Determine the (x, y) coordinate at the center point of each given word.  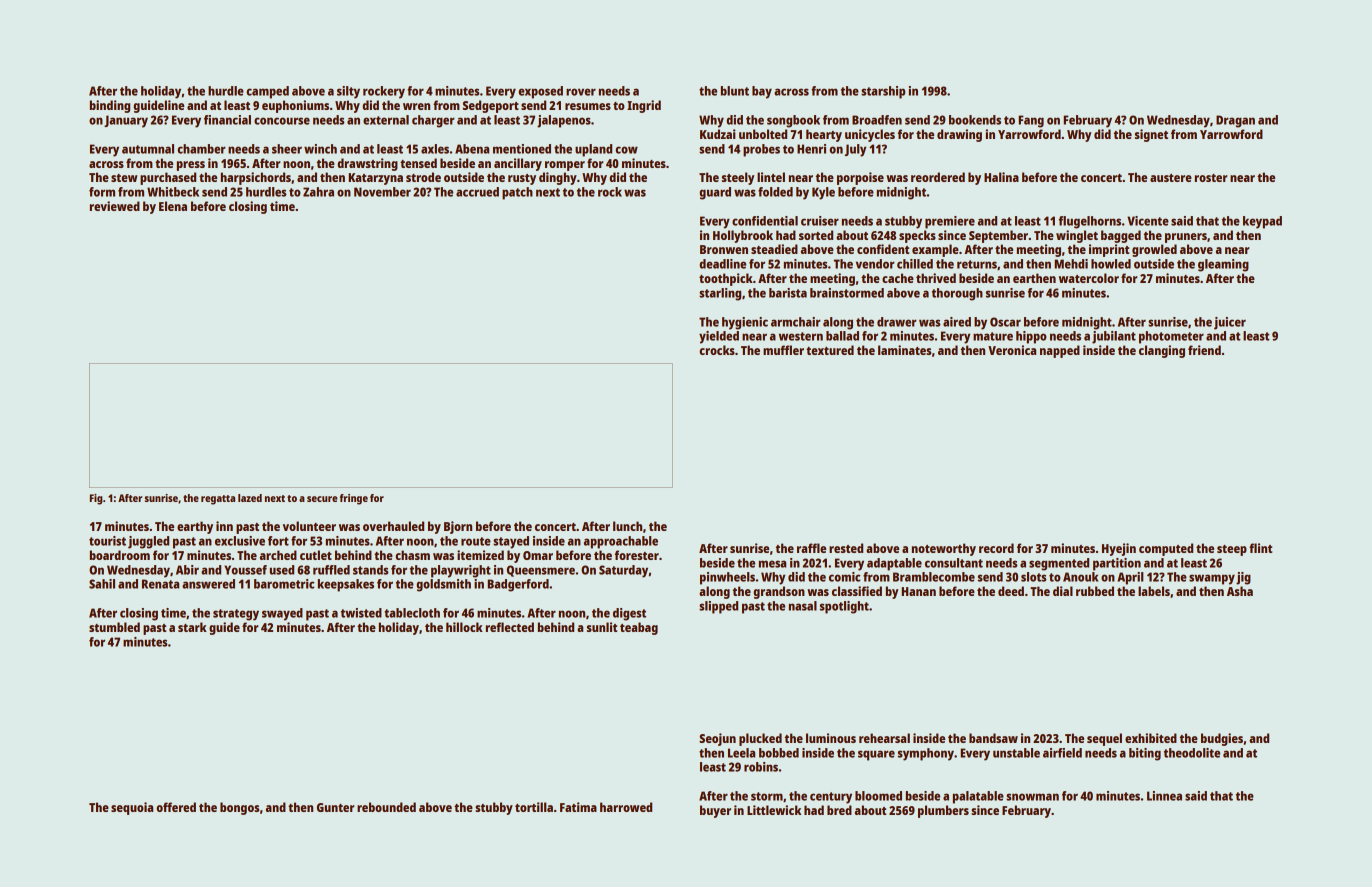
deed (1011, 591)
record (996, 548)
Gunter (335, 807)
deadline (722, 264)
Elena (173, 206)
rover (581, 92)
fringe (354, 499)
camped (267, 92)
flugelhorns (1090, 222)
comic (845, 577)
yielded (719, 337)
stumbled (114, 627)
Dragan (1235, 121)
